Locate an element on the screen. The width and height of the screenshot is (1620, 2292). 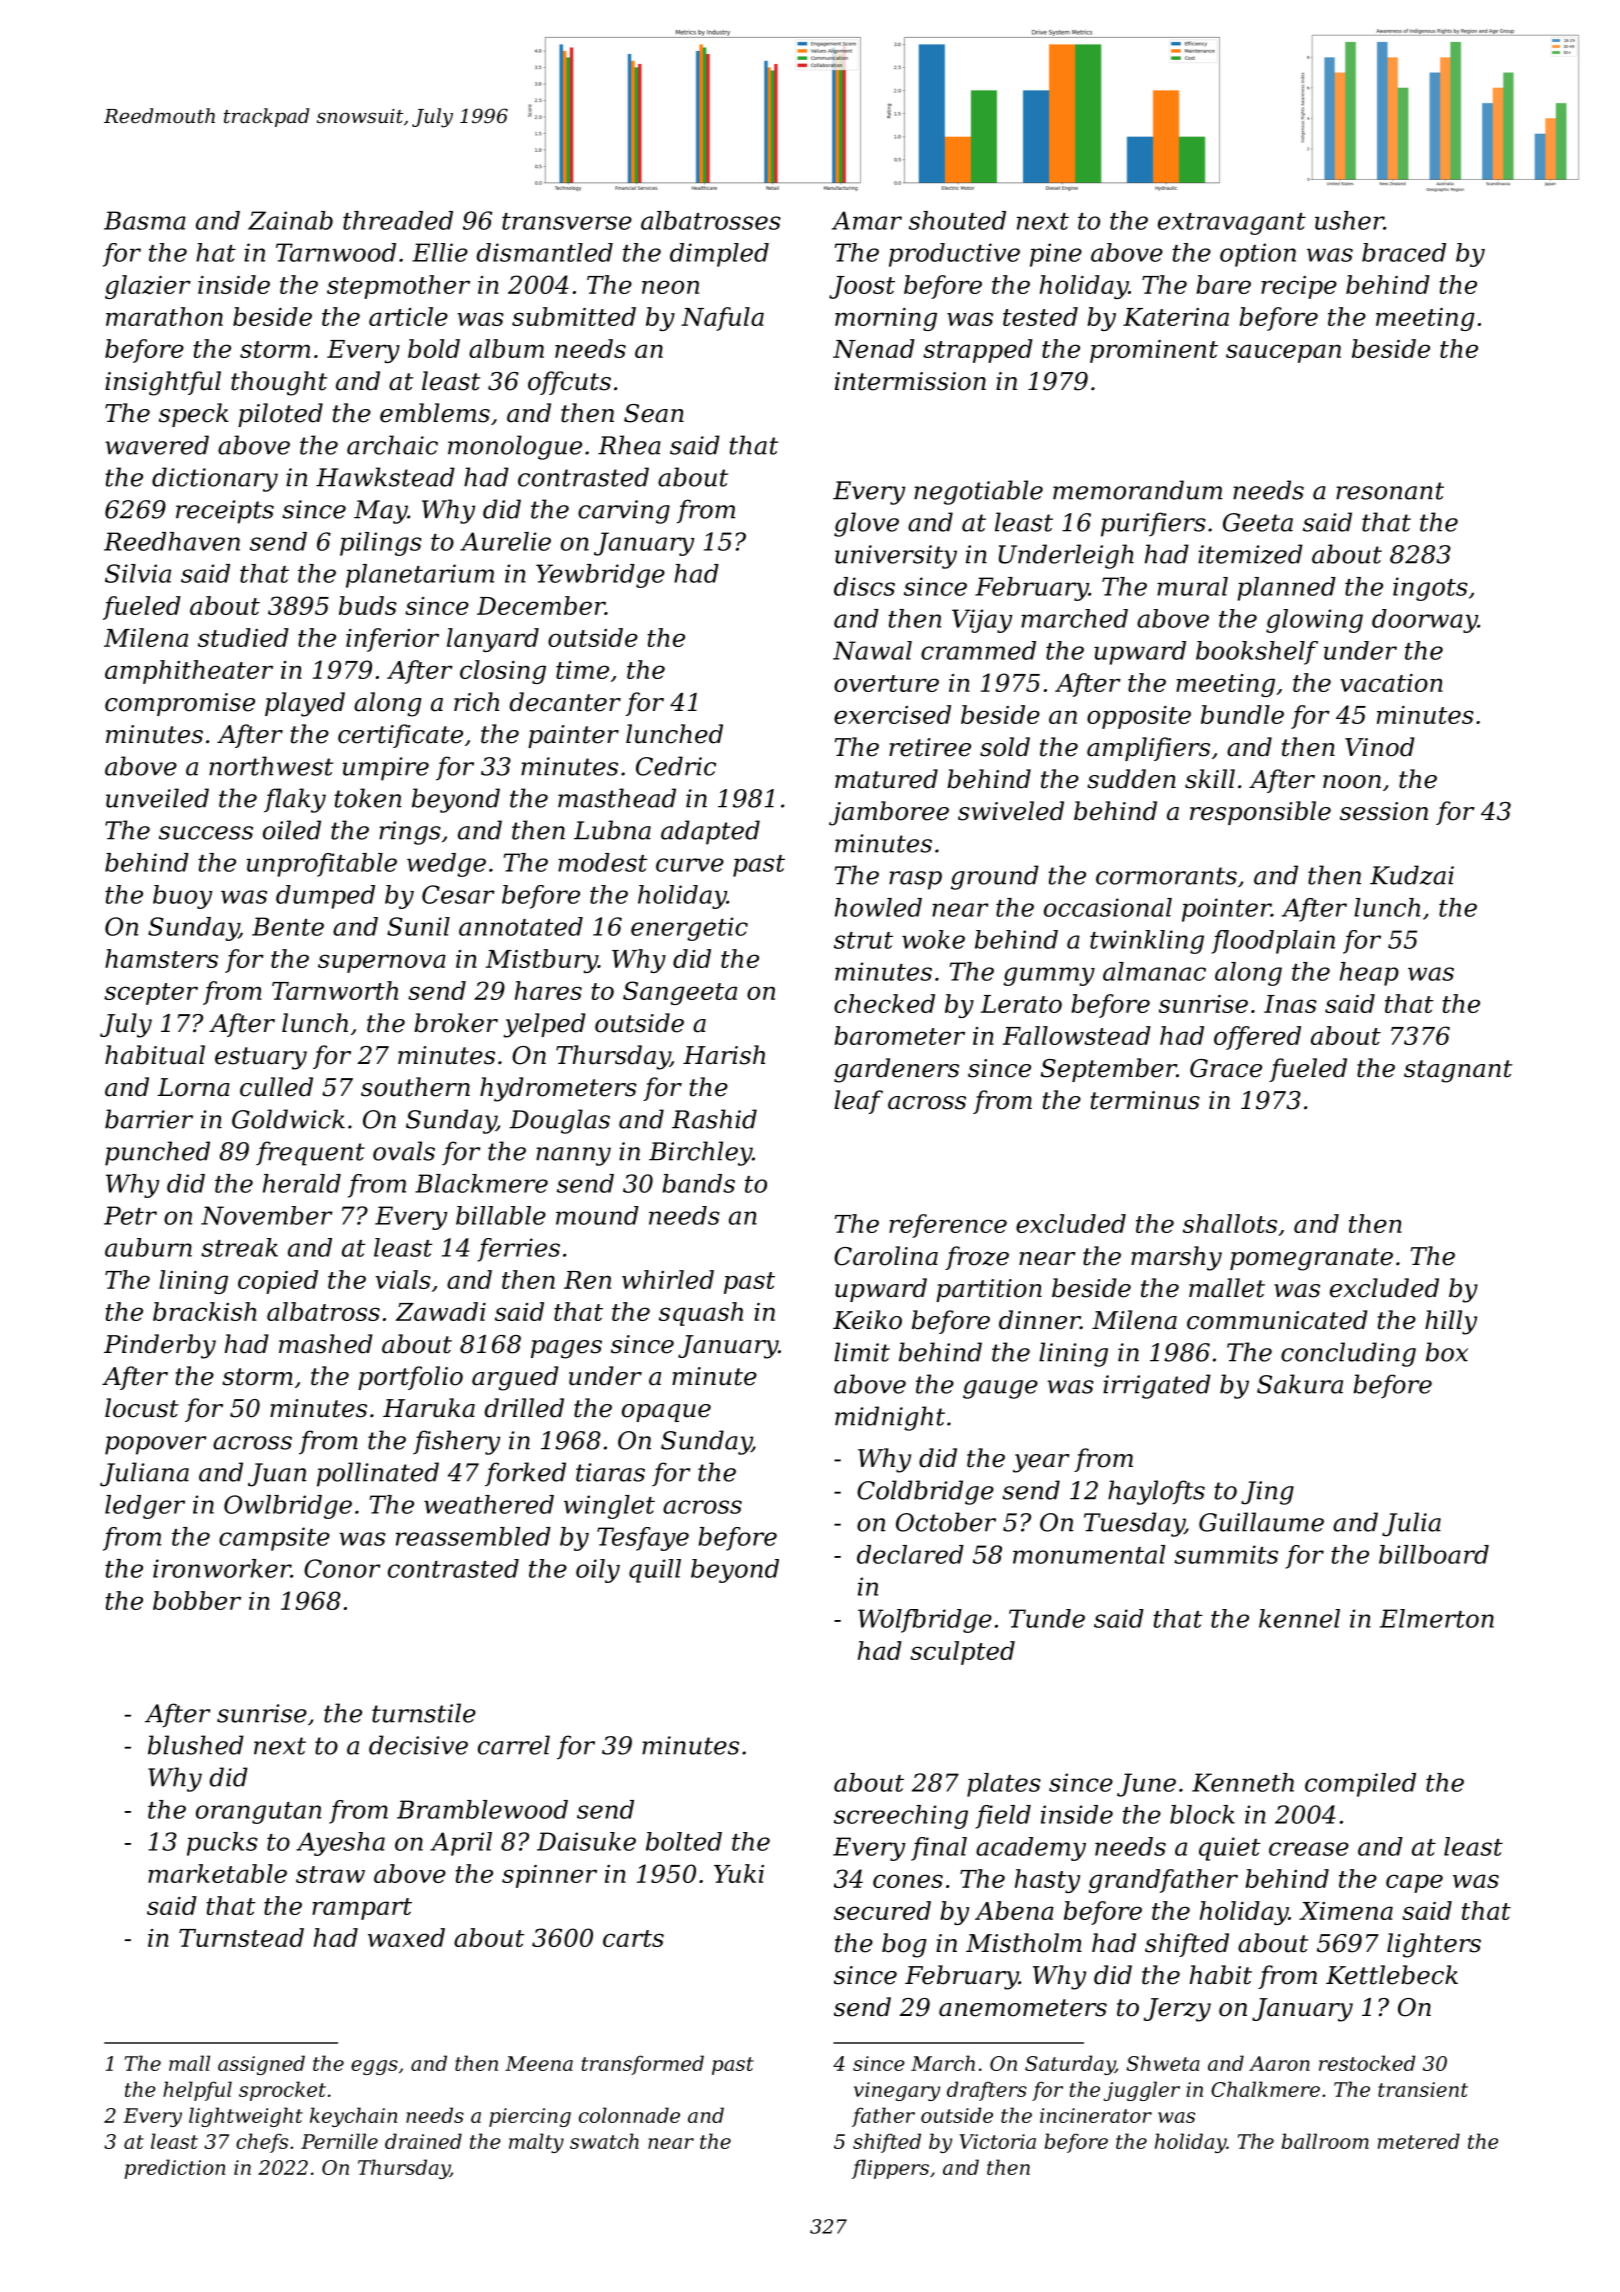
Basma is located at coordinates (145, 220).
